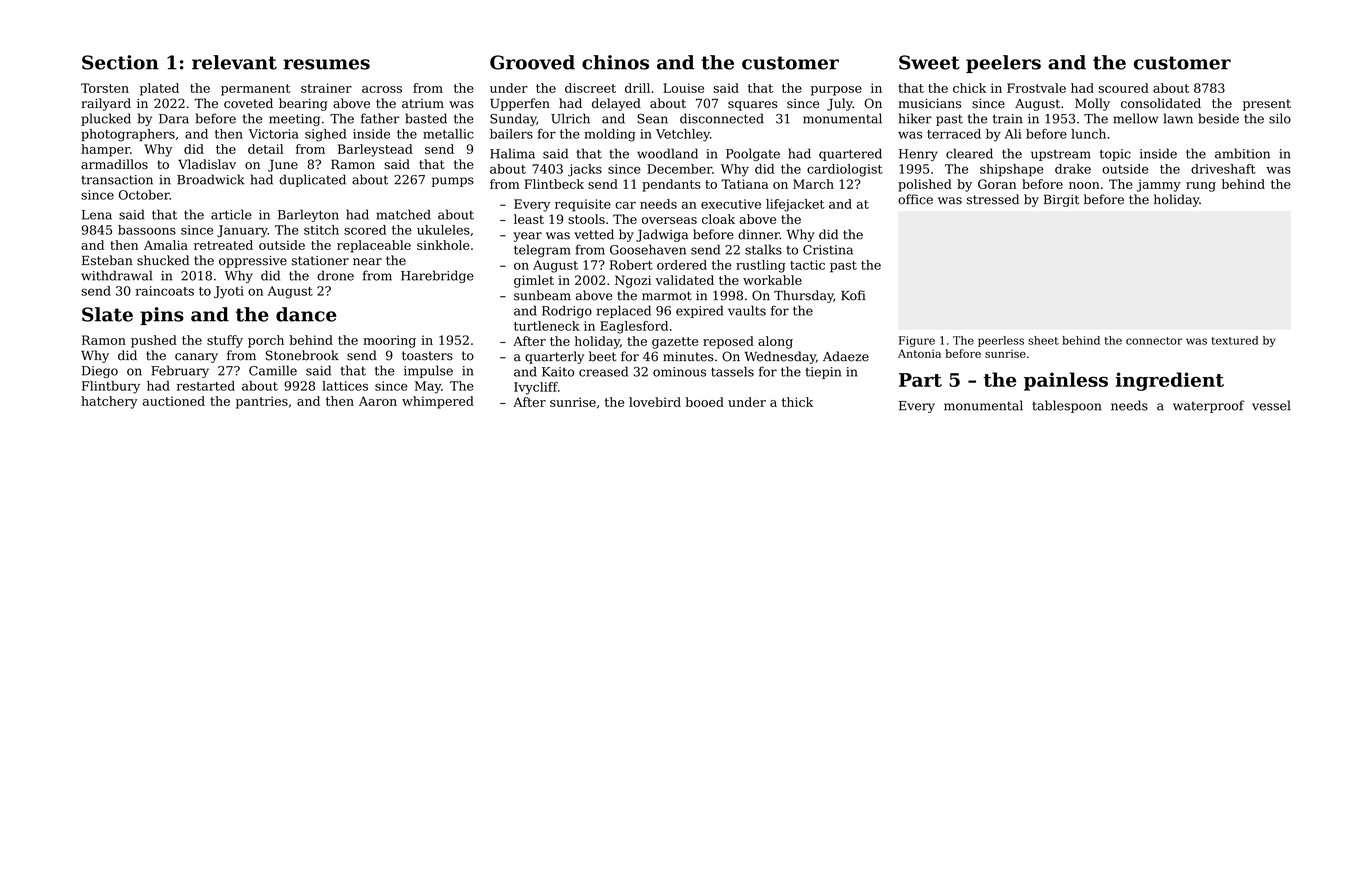 The height and width of the image is (887, 1372). What do you see at coordinates (929, 62) in the image?
I see `Sweet` at bounding box center [929, 62].
